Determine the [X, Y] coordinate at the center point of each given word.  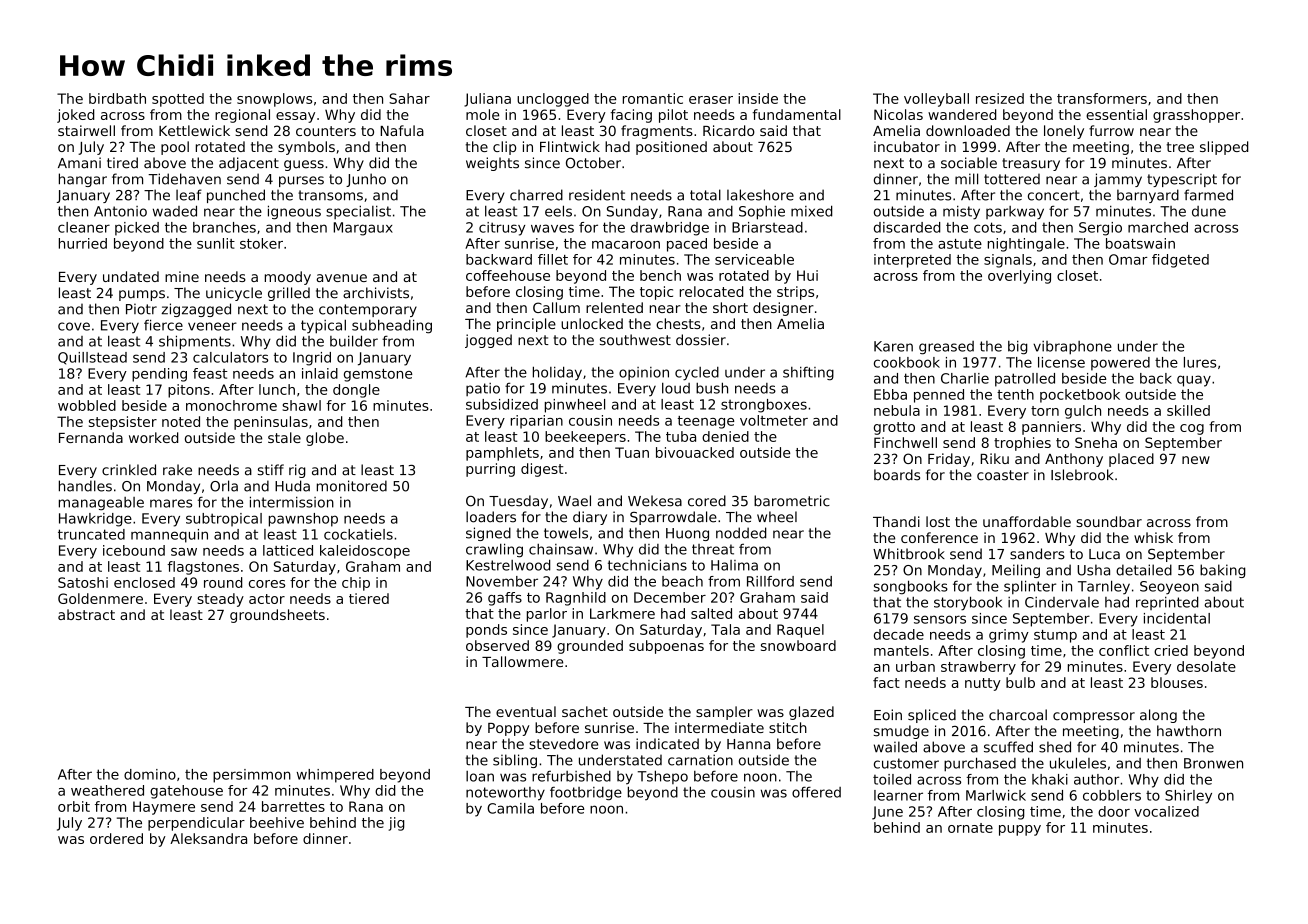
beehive [277, 822]
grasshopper [1196, 116]
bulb [1020, 682]
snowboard [798, 645]
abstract [86, 614]
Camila [510, 808]
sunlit [216, 243]
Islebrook [1082, 475]
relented [614, 307]
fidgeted [1180, 261]
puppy [1020, 830]
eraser [711, 100]
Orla [224, 486]
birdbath [117, 98]
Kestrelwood [508, 565]
